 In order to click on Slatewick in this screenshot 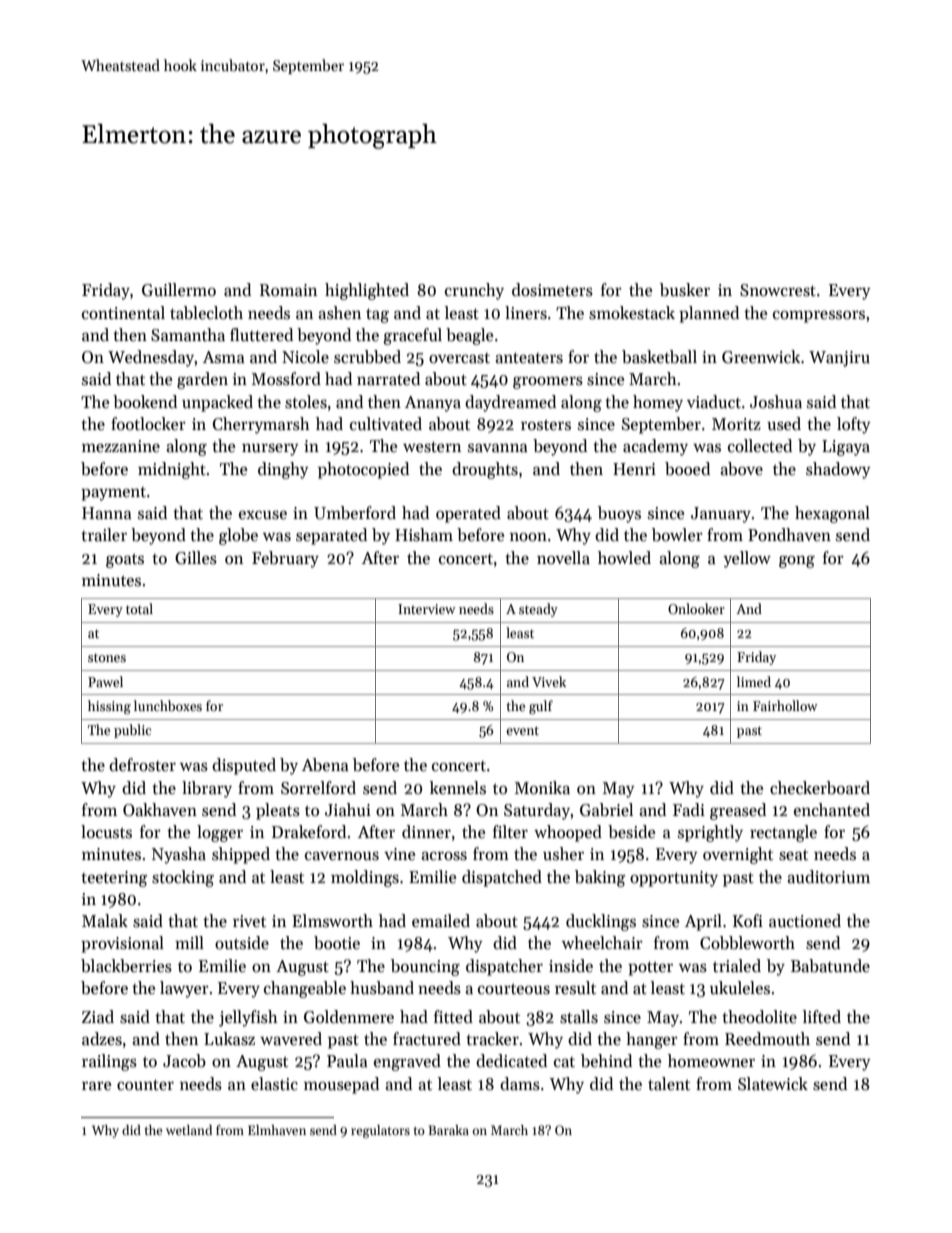, I will do `click(773, 1084)`.
